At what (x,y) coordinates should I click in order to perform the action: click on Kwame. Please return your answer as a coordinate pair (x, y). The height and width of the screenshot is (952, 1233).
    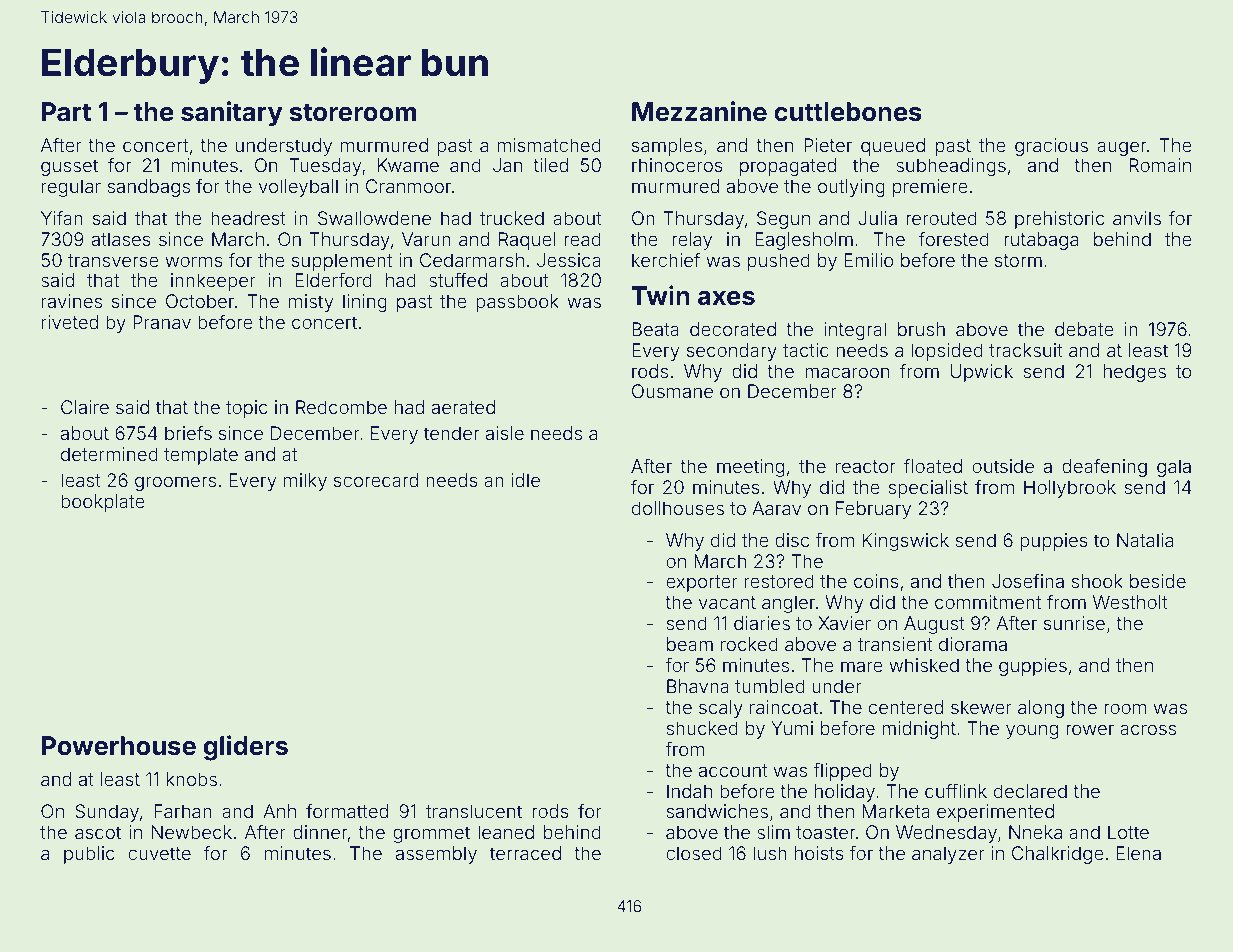
    Looking at the image, I should click on (408, 165).
